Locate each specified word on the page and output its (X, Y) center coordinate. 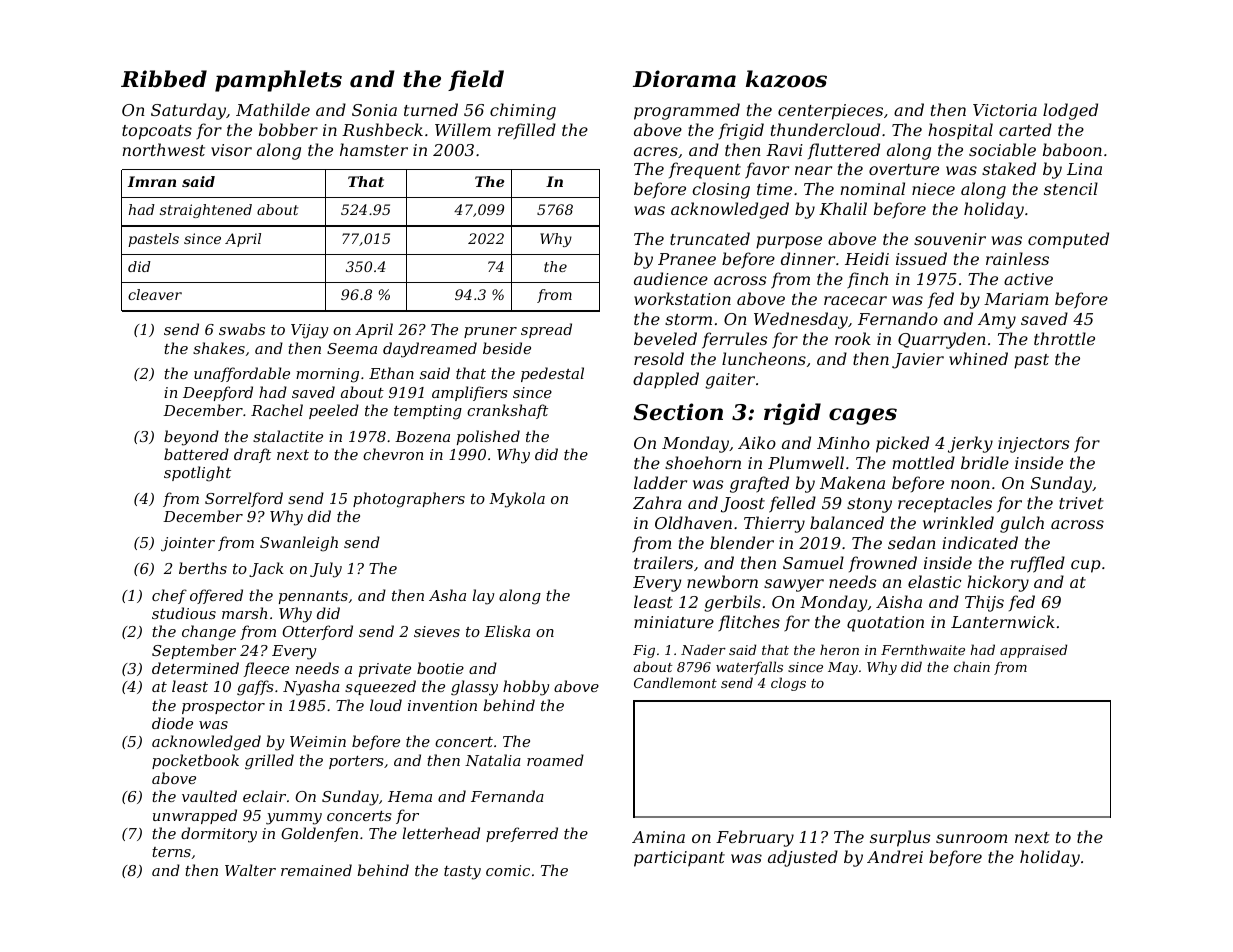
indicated (980, 542)
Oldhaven (693, 522)
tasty (462, 873)
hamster (374, 149)
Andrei (895, 856)
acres (656, 151)
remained (316, 870)
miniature (674, 622)
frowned (883, 564)
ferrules (734, 340)
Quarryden (942, 340)
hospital (960, 131)
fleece (266, 669)
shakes (219, 348)
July (326, 570)
